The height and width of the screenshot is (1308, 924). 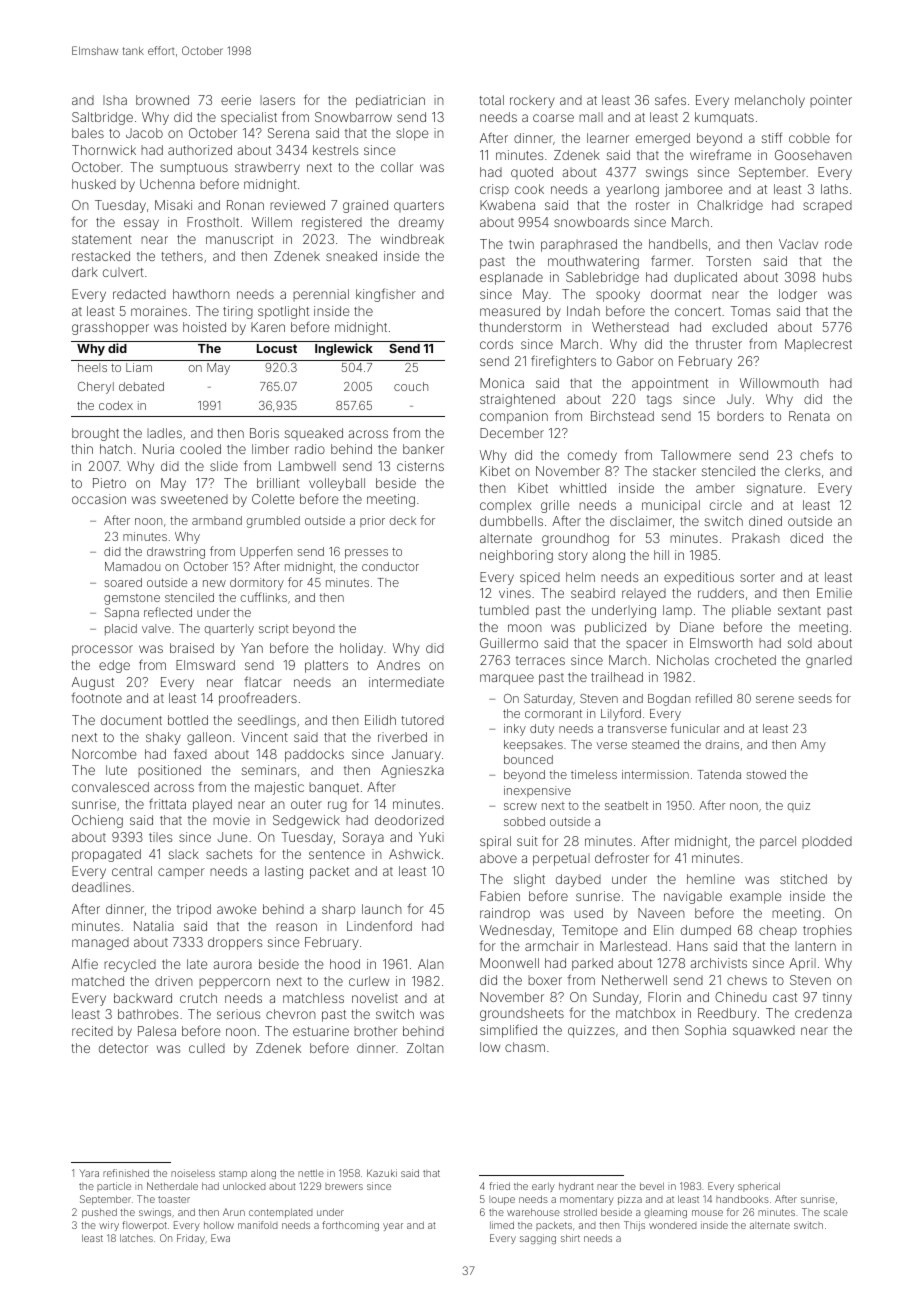 What do you see at coordinates (100, 943) in the screenshot?
I see `managed` at bounding box center [100, 943].
